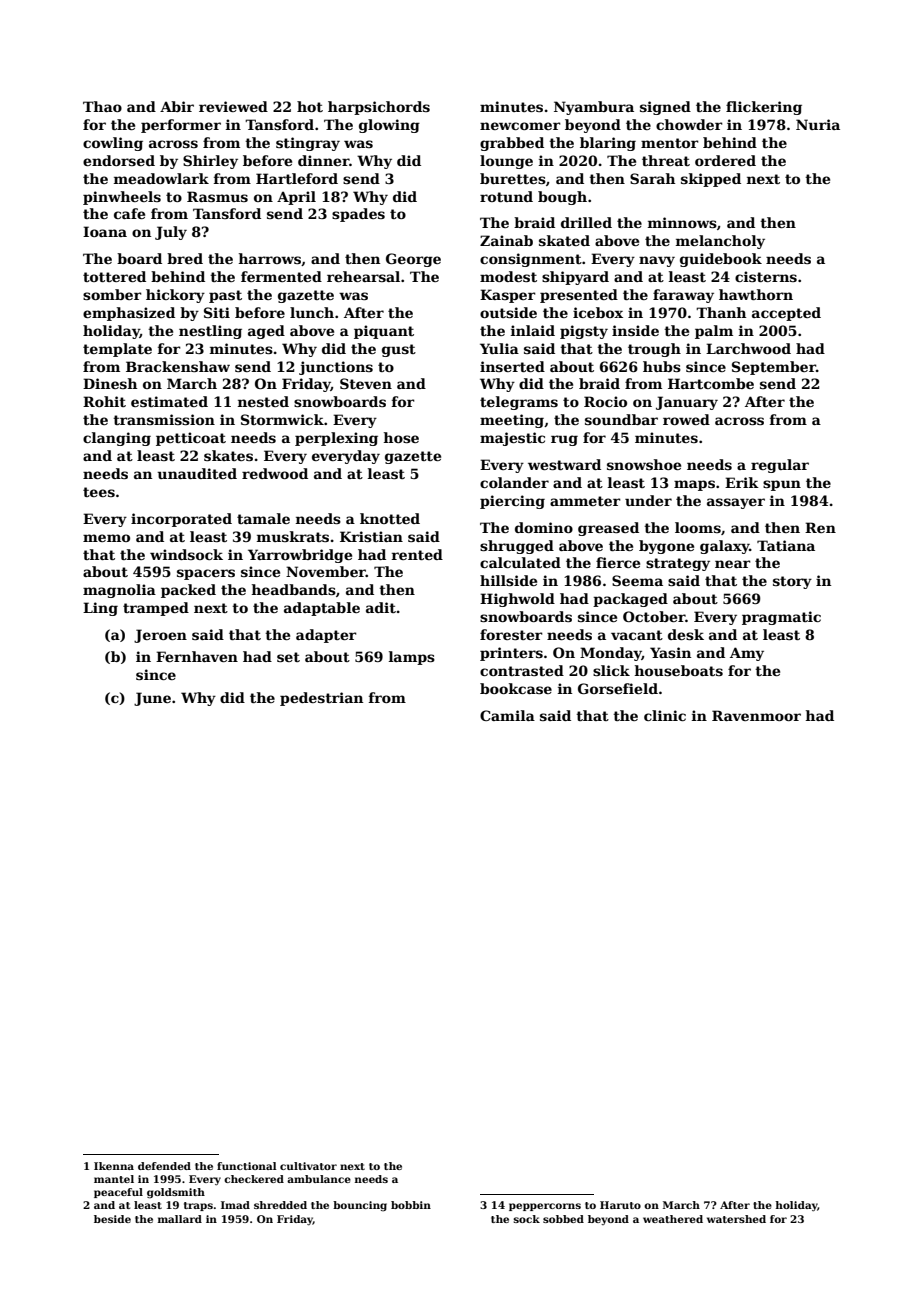  What do you see at coordinates (665, 715) in the document?
I see `clinic` at bounding box center [665, 715].
